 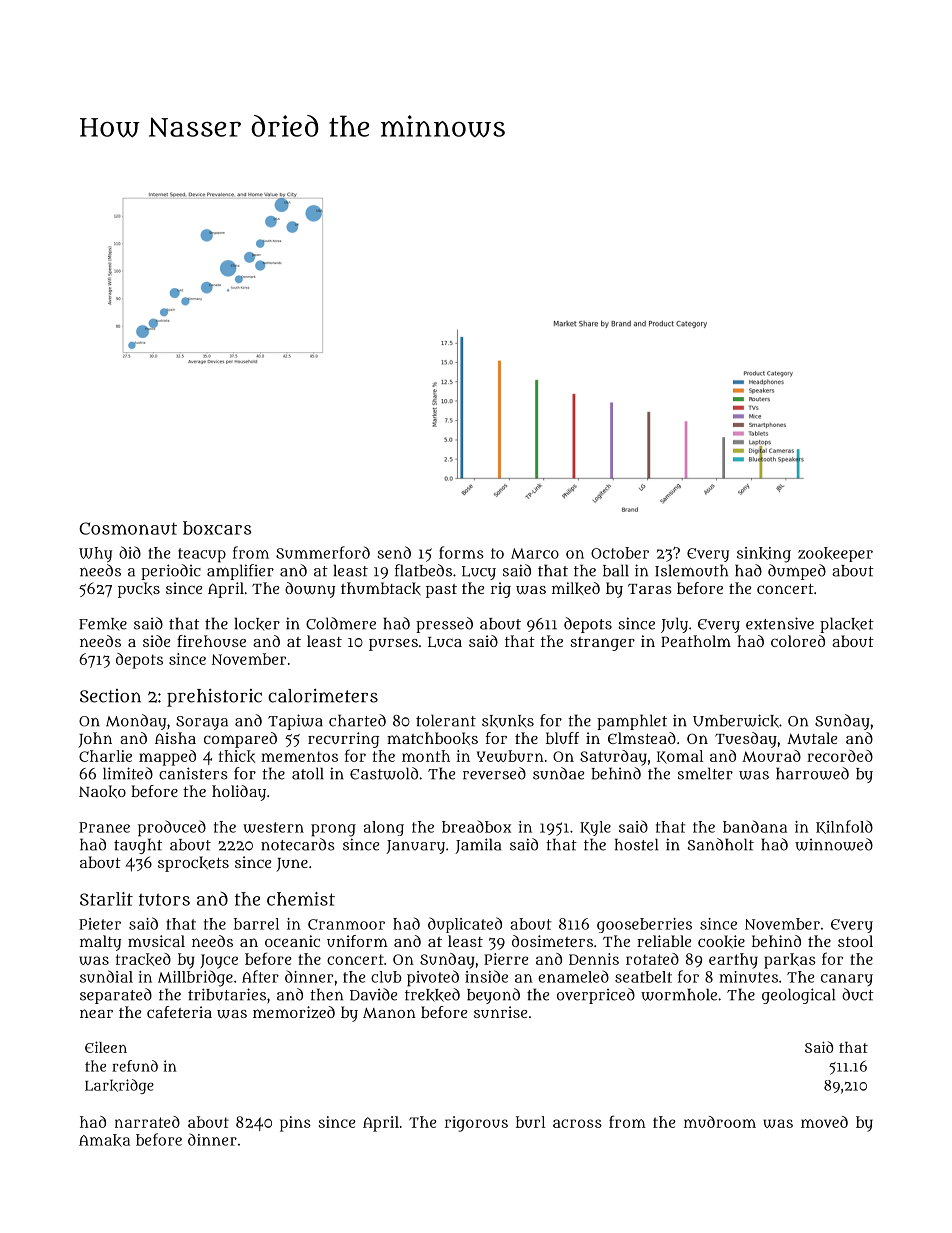 I want to click on milked, so click(x=576, y=588).
